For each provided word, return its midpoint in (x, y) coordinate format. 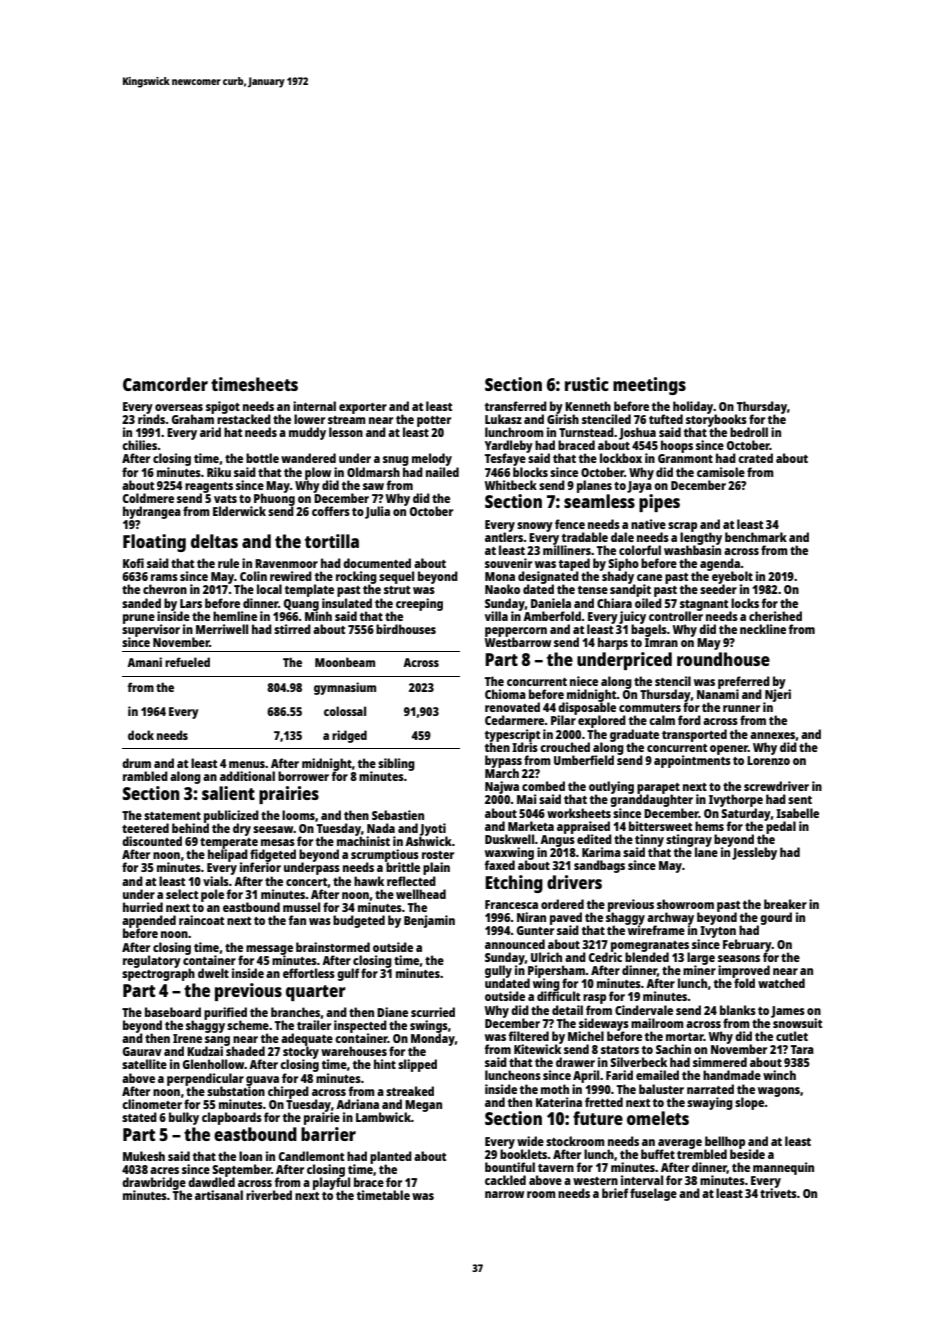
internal (314, 406)
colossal (345, 711)
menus (247, 764)
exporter (363, 408)
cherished (775, 616)
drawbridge (154, 1183)
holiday (693, 407)
